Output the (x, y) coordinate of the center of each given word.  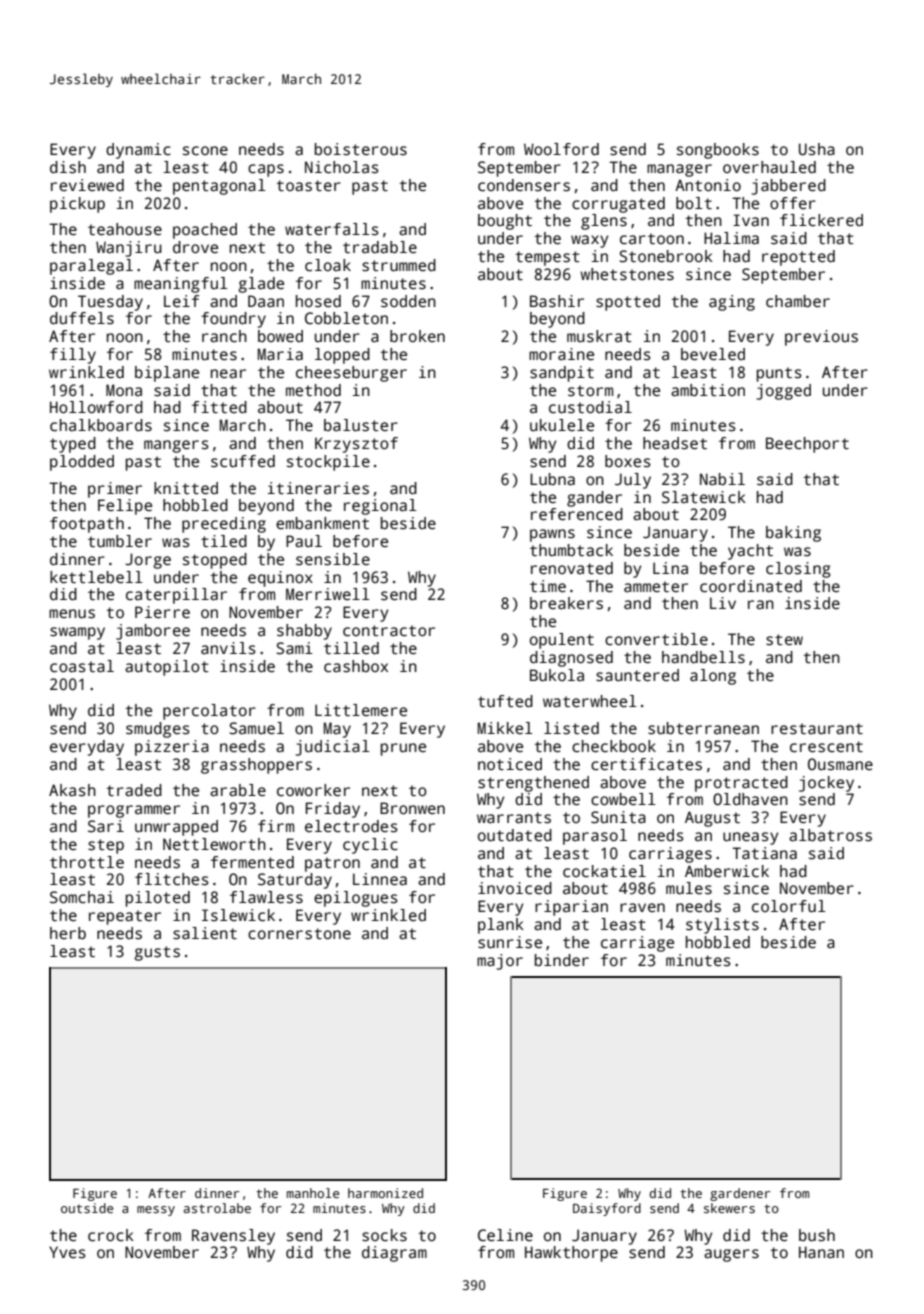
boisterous (361, 149)
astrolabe (217, 1208)
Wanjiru (129, 249)
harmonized (385, 1193)
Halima (731, 238)
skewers (729, 1208)
